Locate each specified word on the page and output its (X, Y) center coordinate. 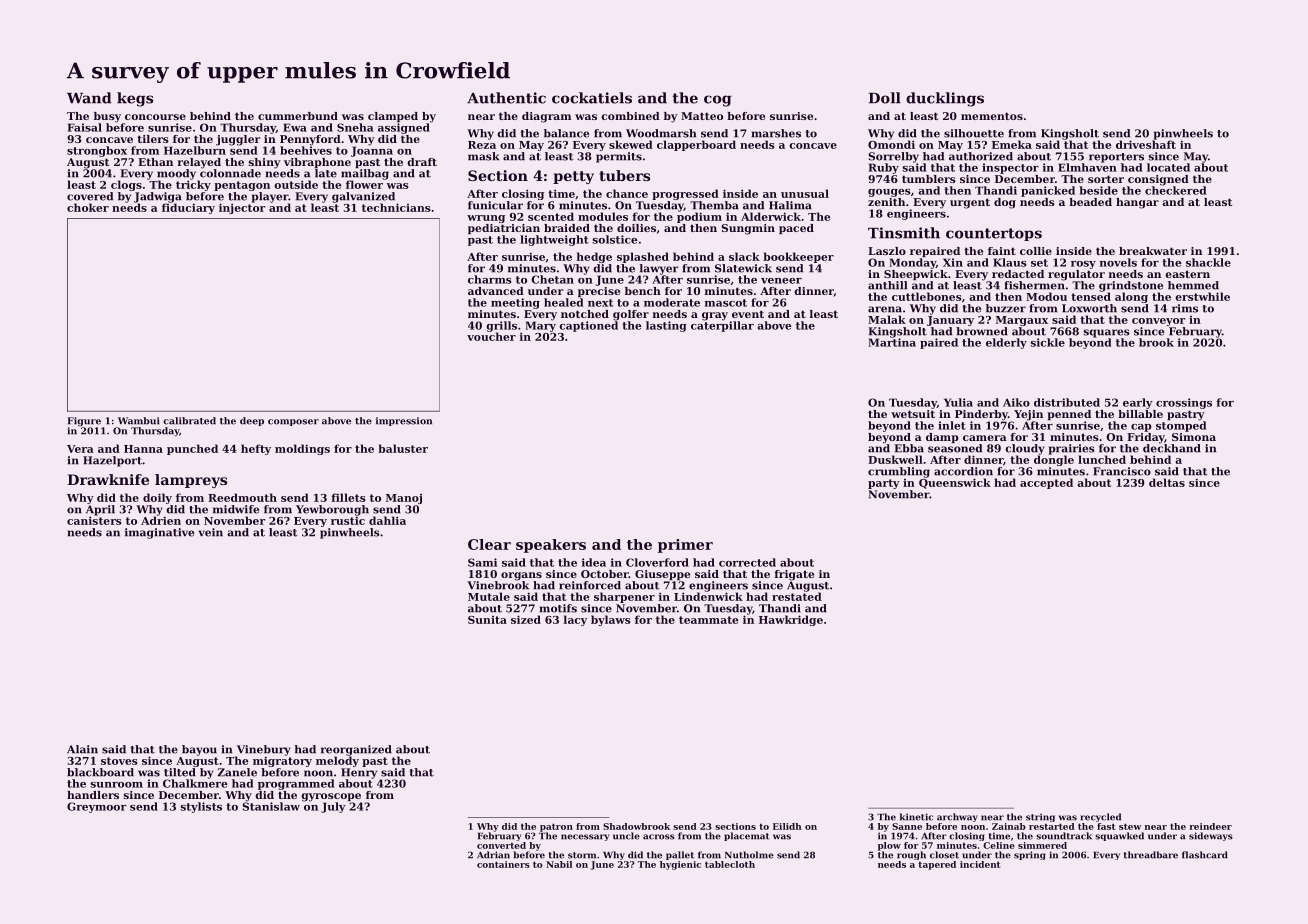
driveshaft (1146, 144)
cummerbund (298, 116)
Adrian (493, 855)
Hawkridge (791, 620)
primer (685, 546)
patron (556, 827)
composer (293, 422)
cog (718, 101)
